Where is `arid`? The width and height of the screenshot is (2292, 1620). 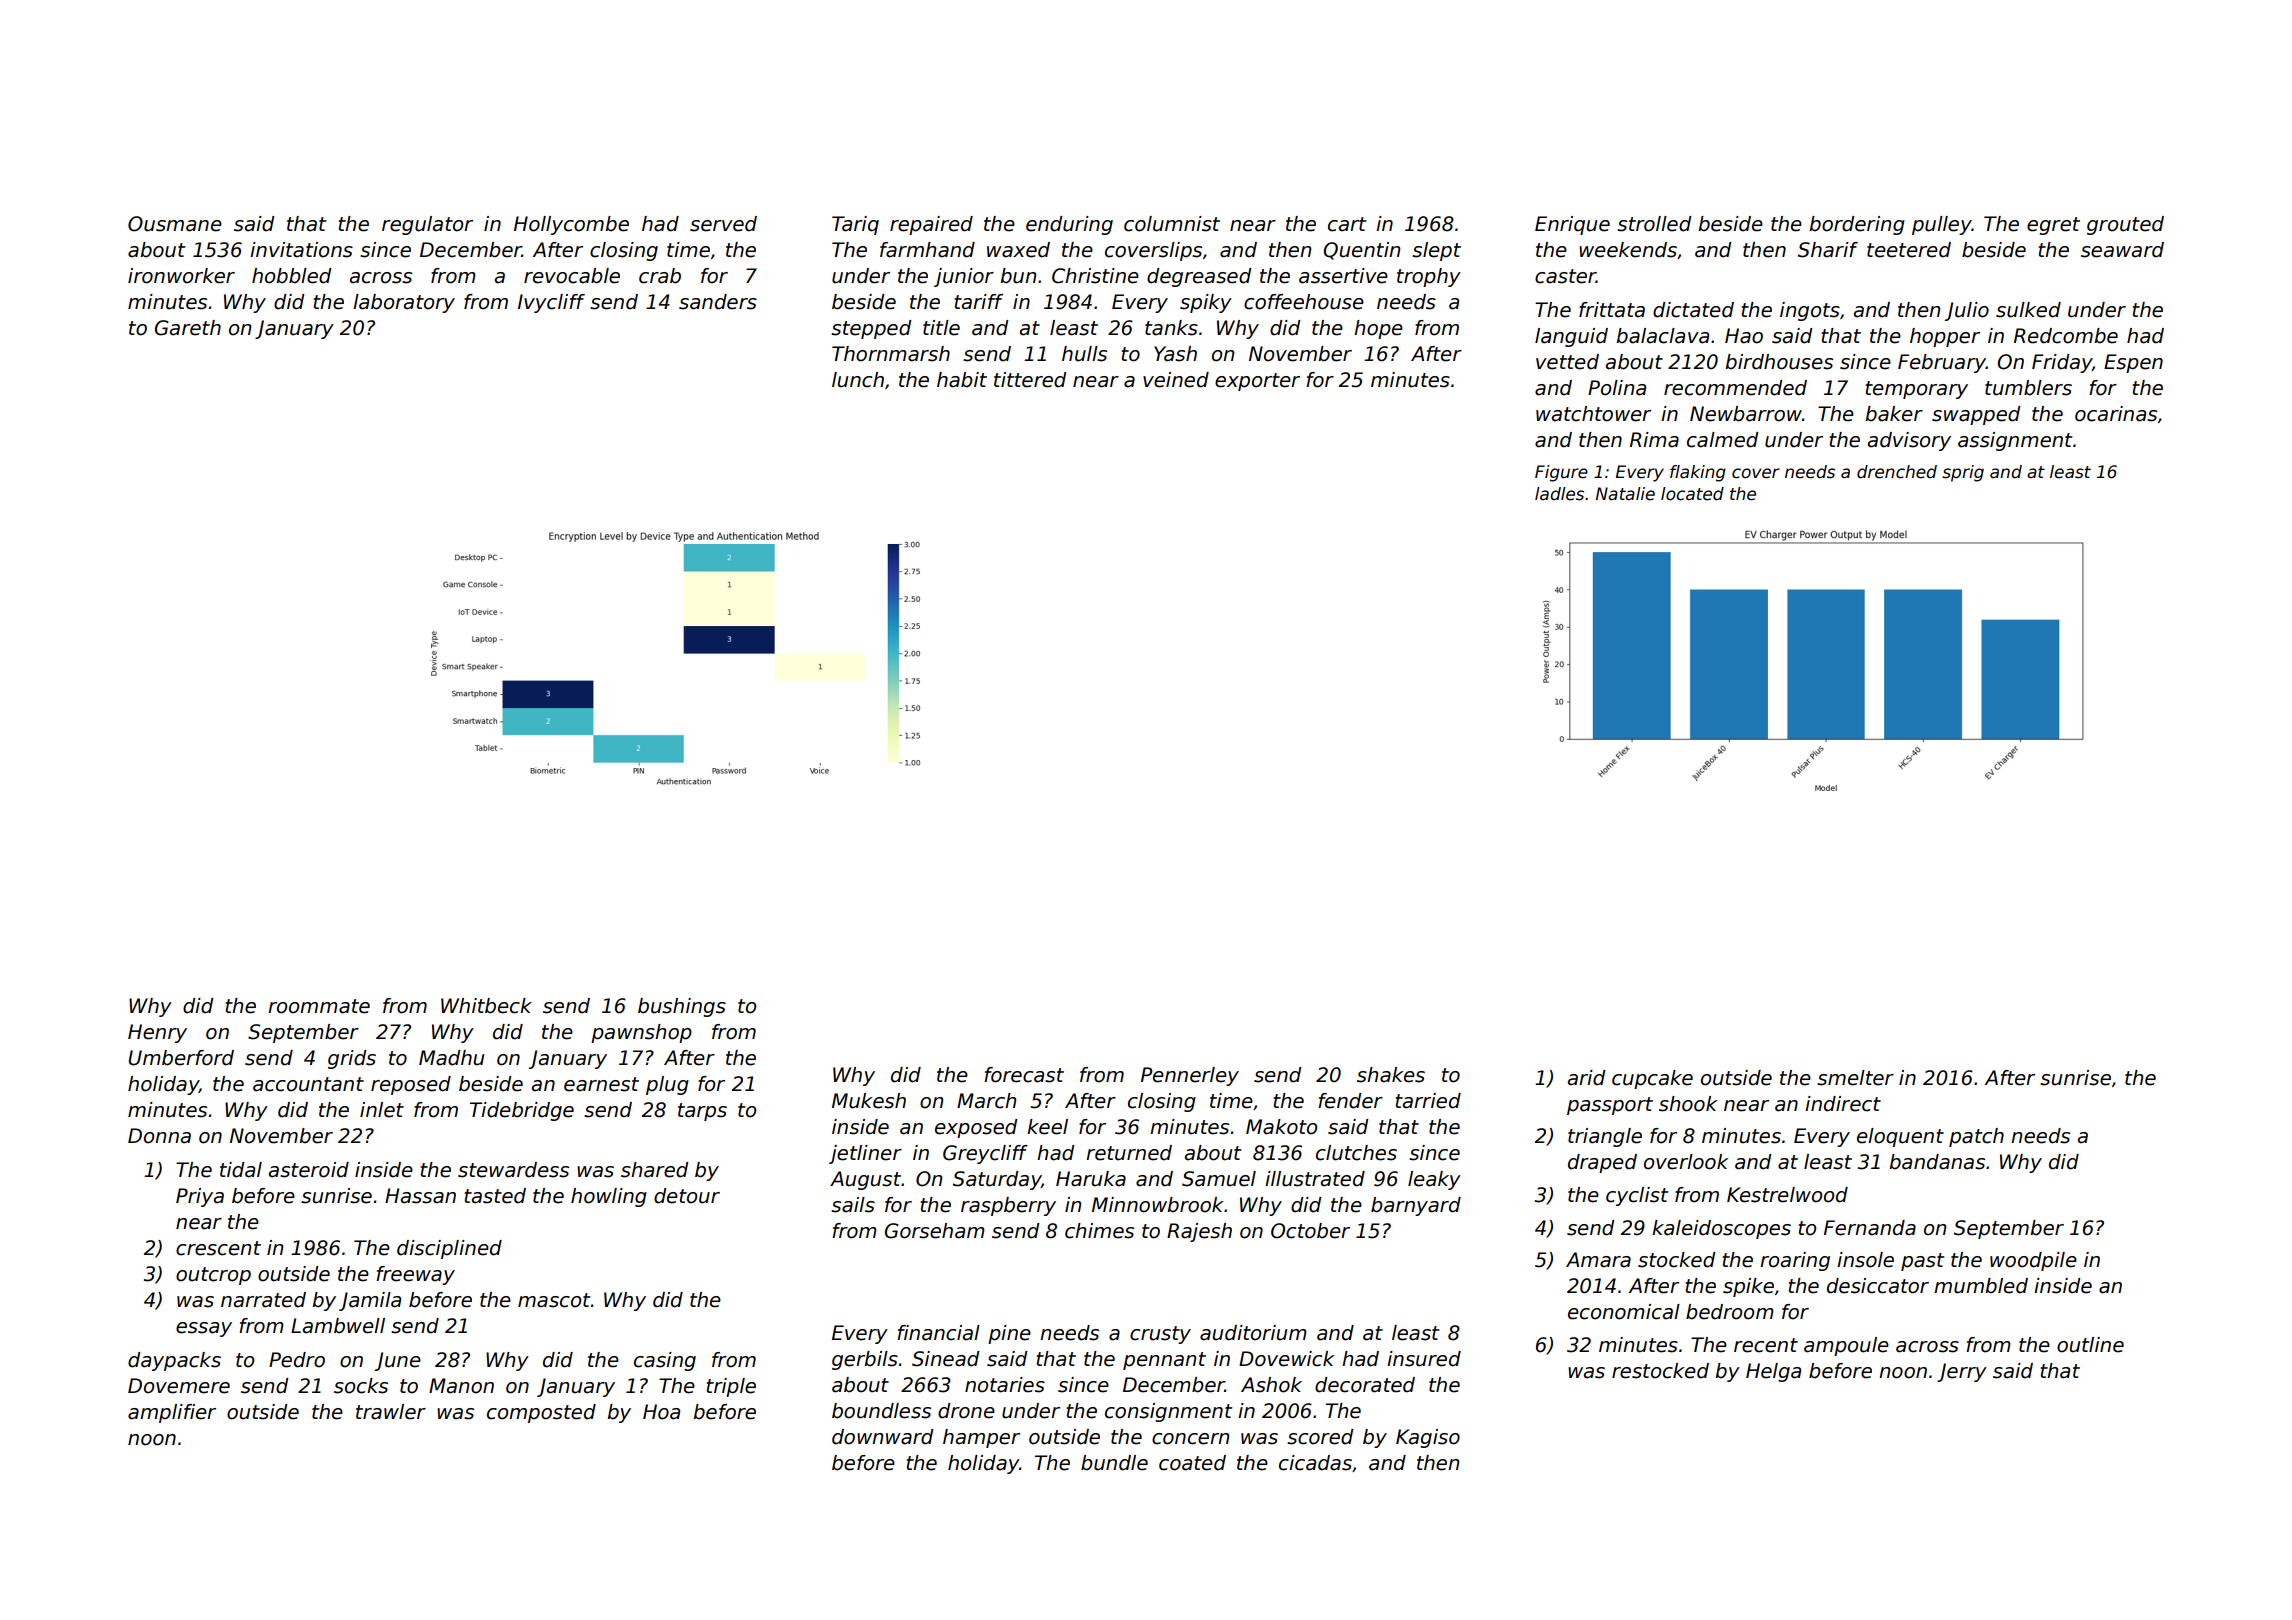 arid is located at coordinates (1586, 1078).
